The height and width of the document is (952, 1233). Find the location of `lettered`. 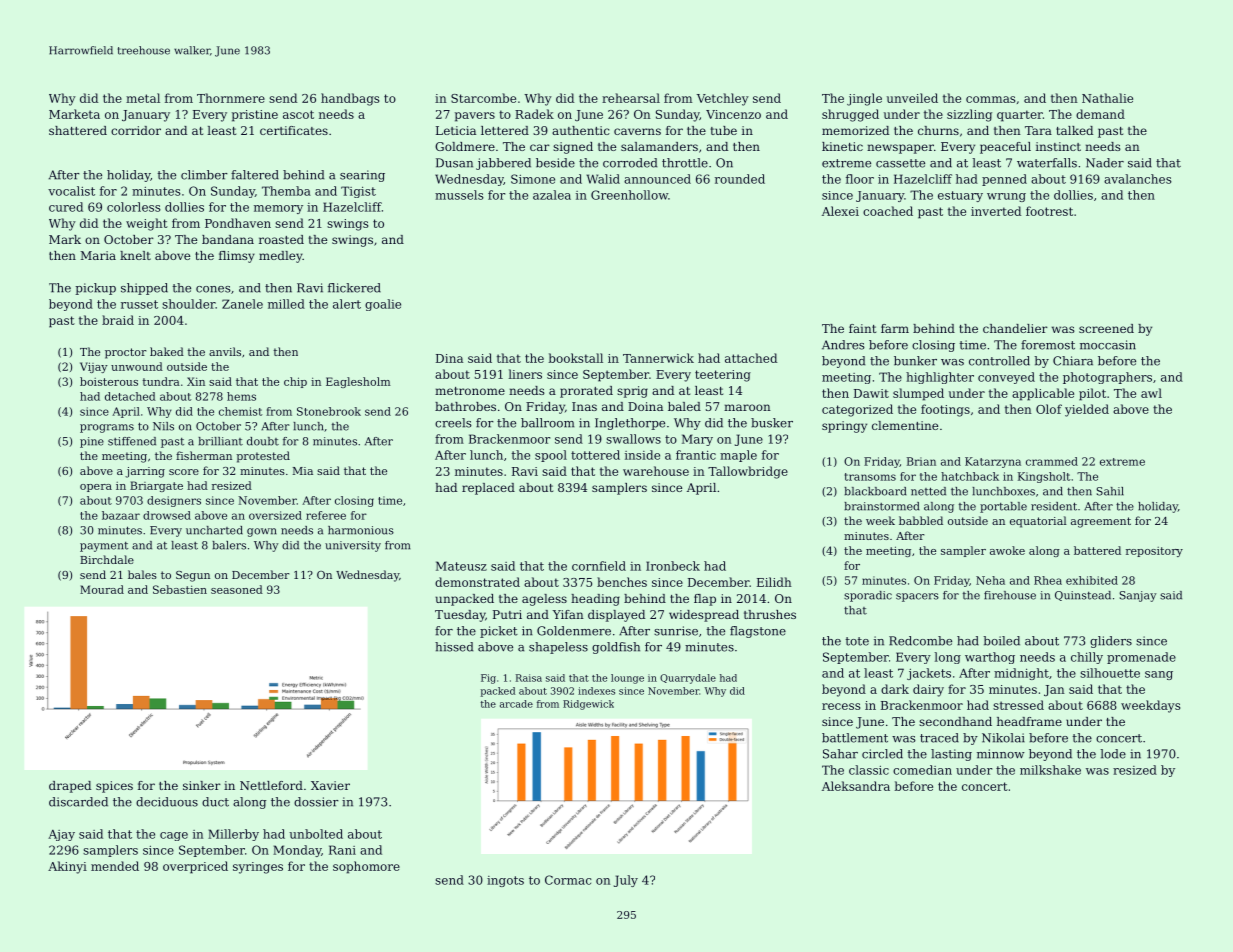

lettered is located at coordinates (505, 130).
